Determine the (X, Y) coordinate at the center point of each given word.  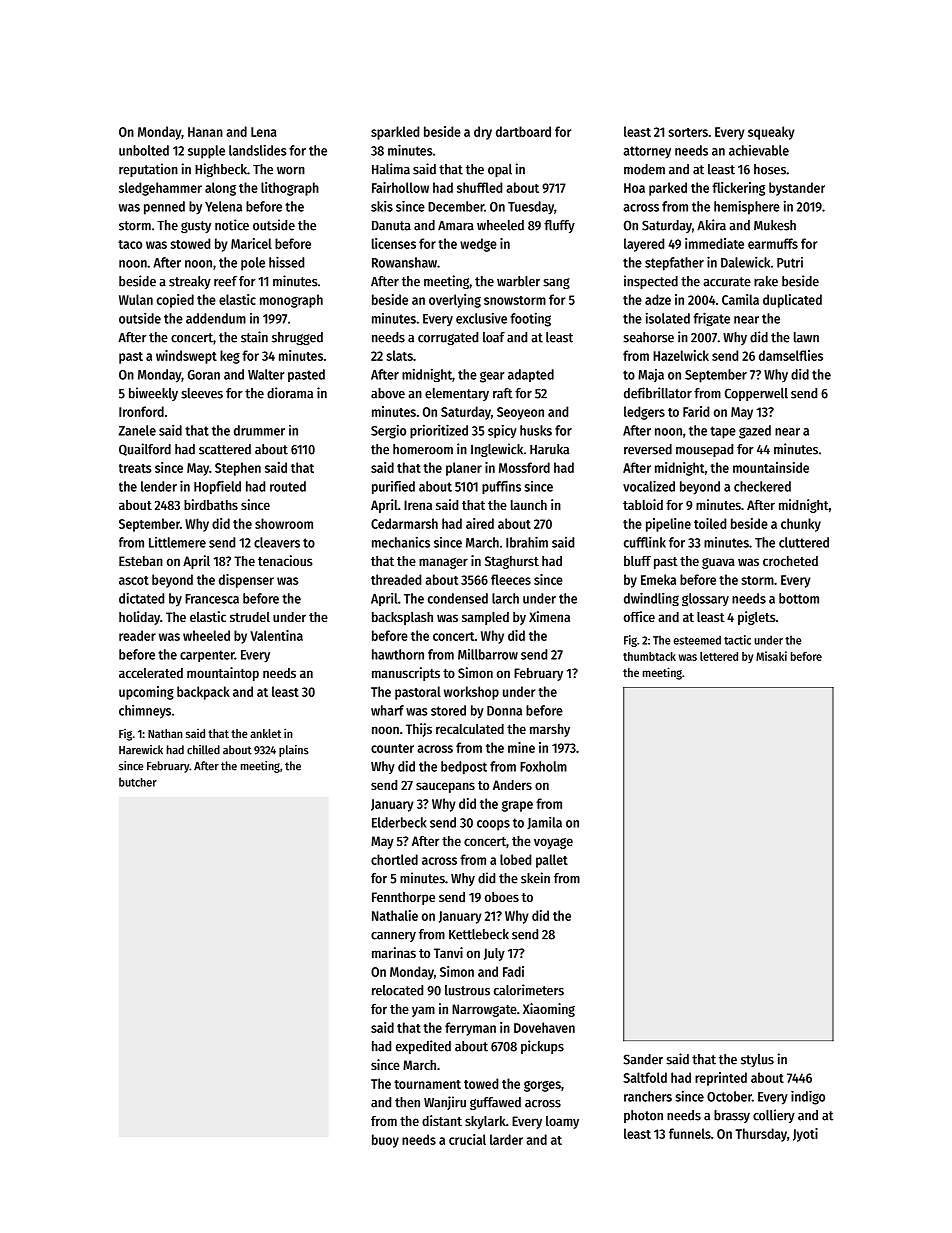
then (407, 1102)
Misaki (771, 656)
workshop (471, 693)
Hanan (205, 132)
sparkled (395, 133)
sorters (688, 132)
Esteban (141, 561)
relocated (397, 990)
